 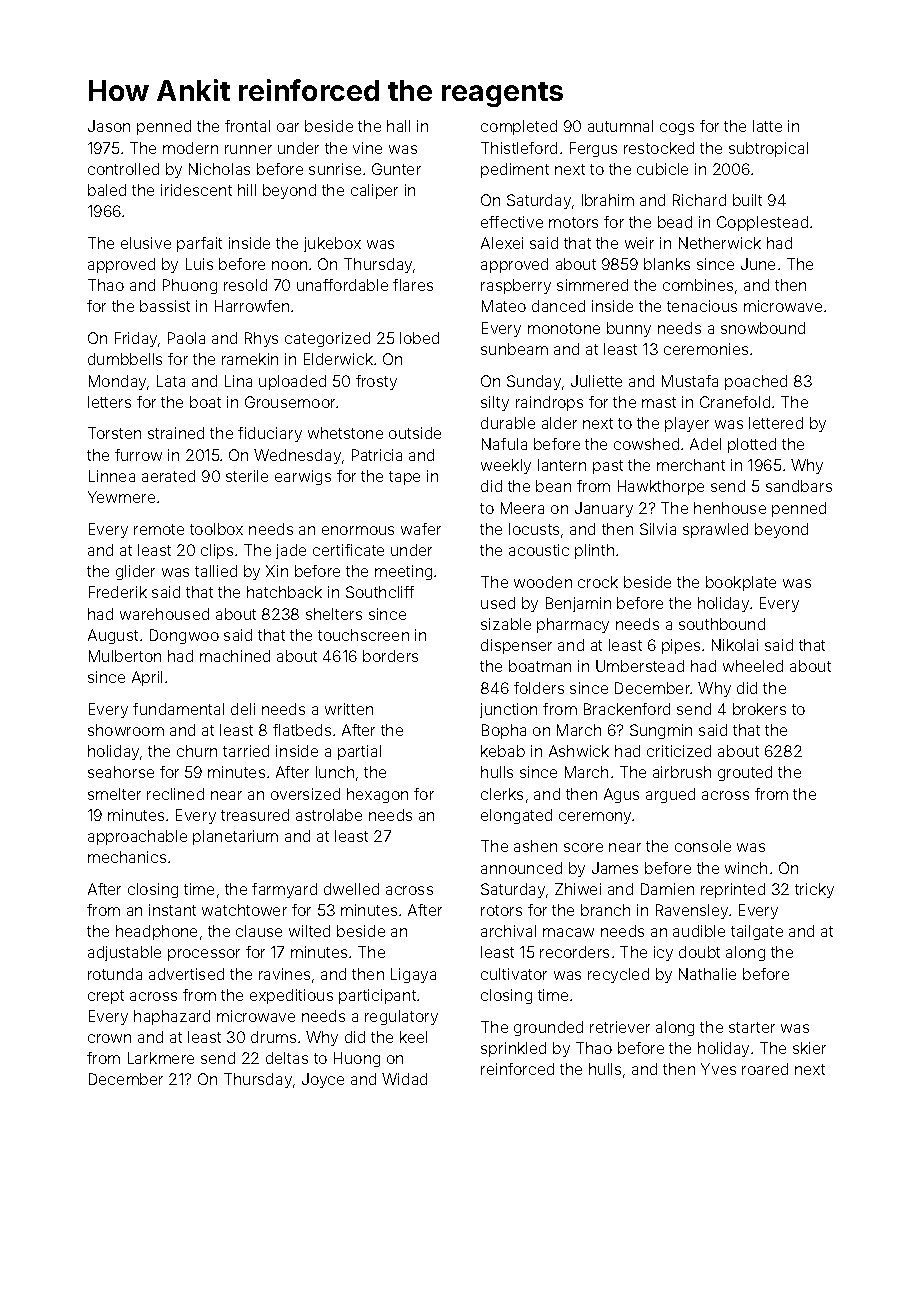 What do you see at coordinates (176, 433) in the image?
I see `strained` at bounding box center [176, 433].
